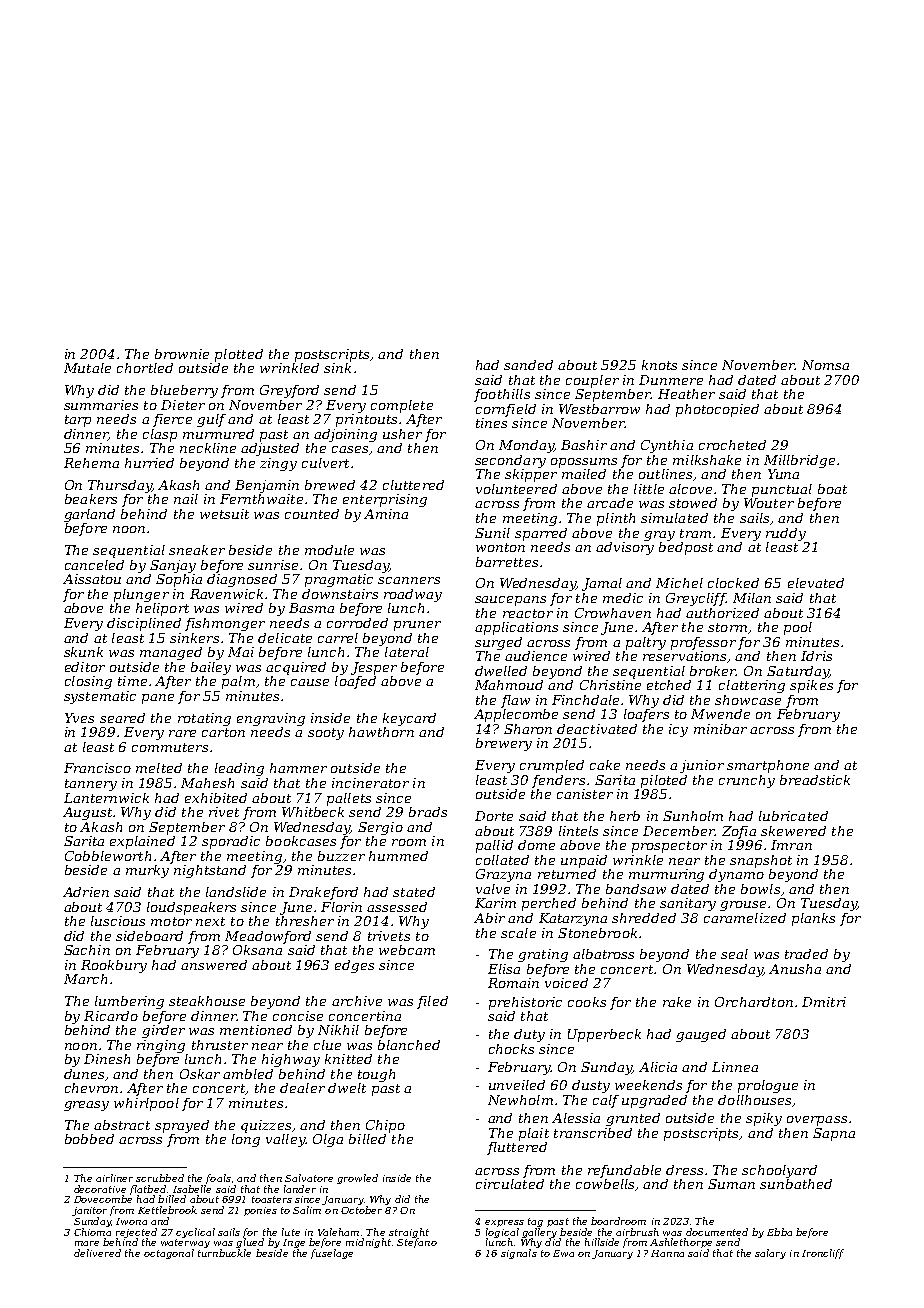  Describe the element at coordinates (587, 1002) in the screenshot. I see `cooks` at that location.
